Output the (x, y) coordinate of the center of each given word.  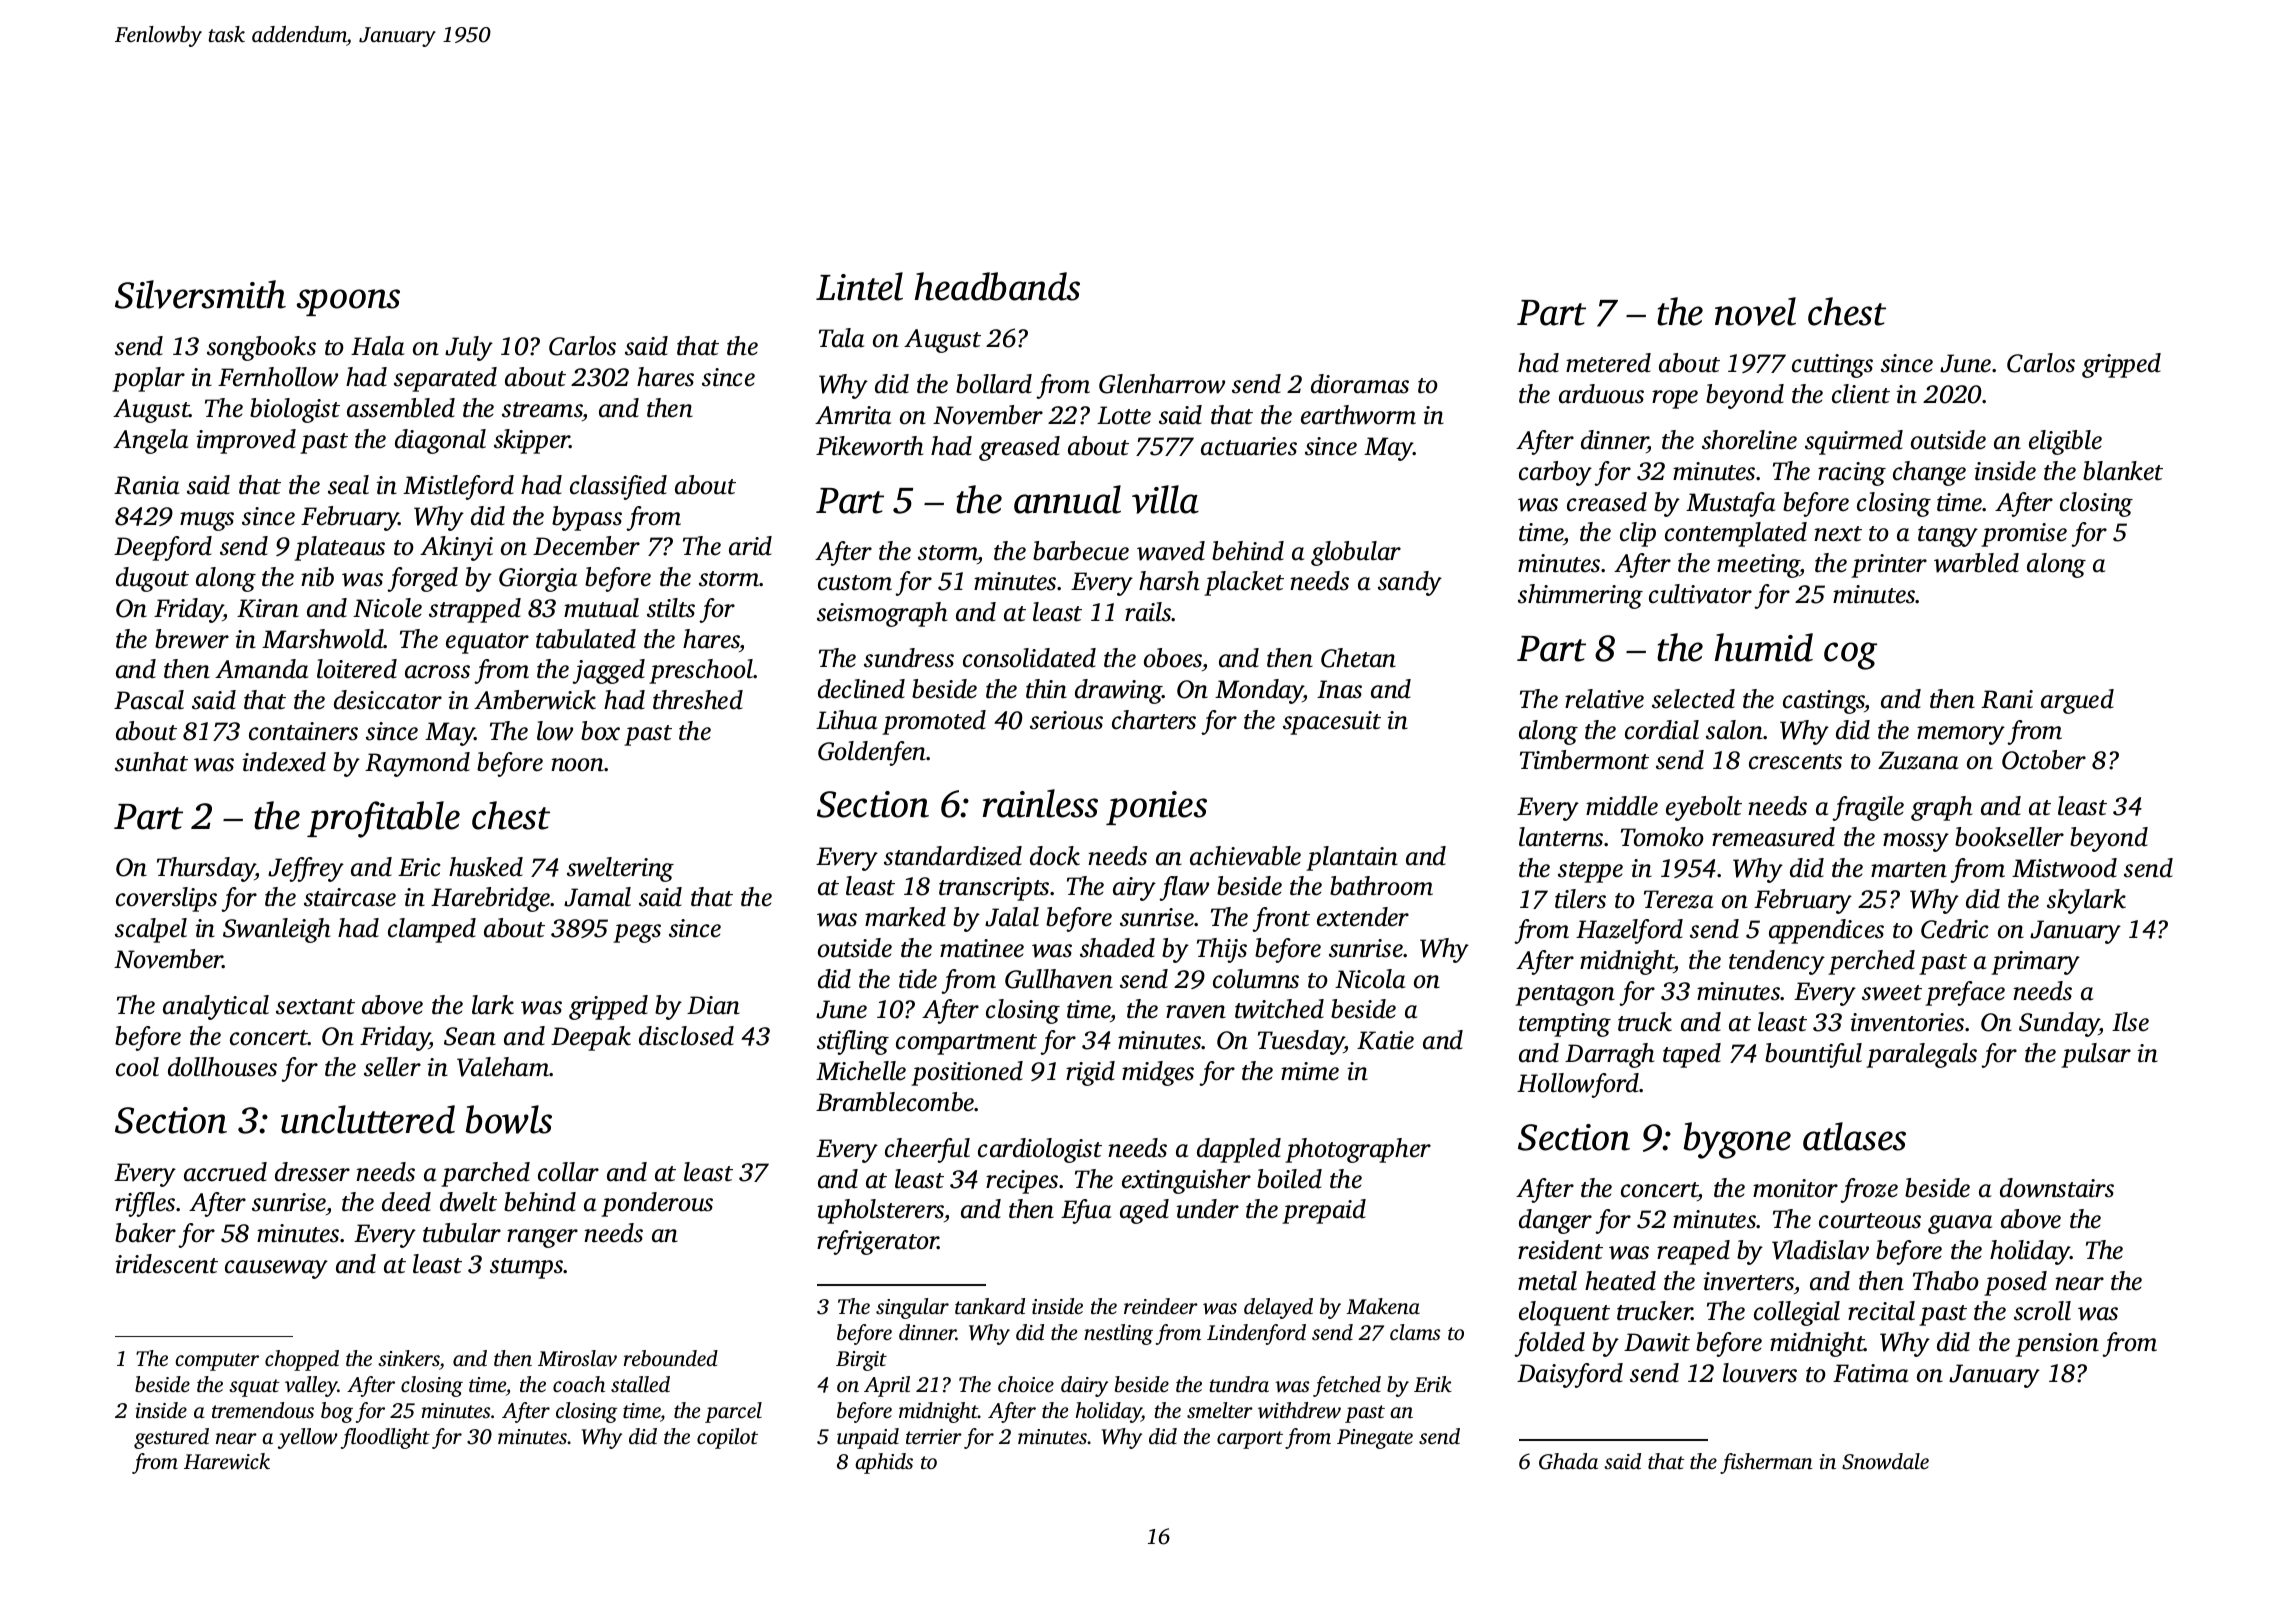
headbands (997, 286)
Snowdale (1885, 1461)
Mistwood (2064, 868)
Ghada (1568, 1461)
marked (905, 917)
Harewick (227, 1461)
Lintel (859, 286)
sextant (315, 1007)
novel (1755, 311)
